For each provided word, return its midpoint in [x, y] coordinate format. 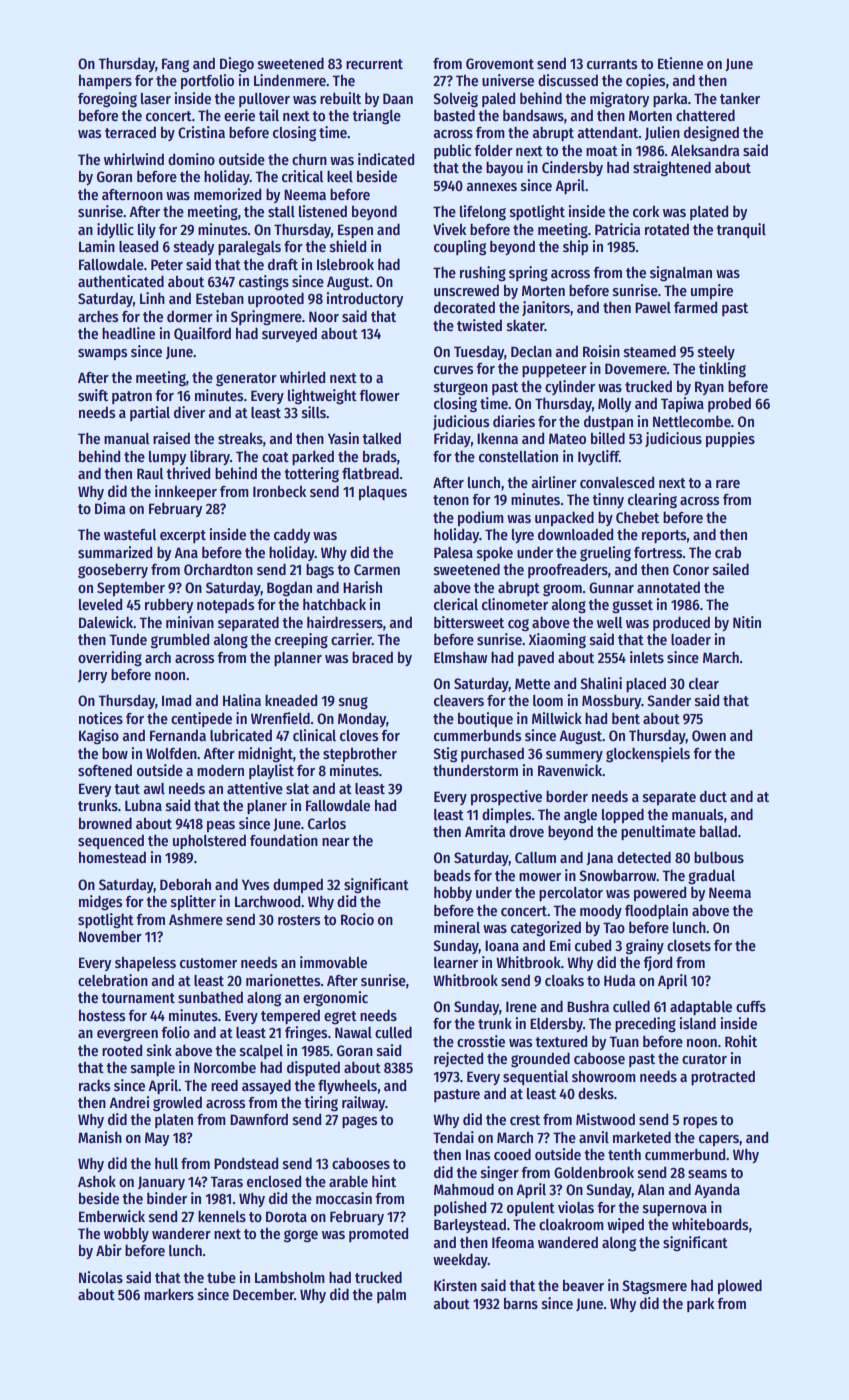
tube [221, 1277]
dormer [190, 316]
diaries [514, 421]
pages [359, 1122]
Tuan [624, 1041]
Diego [237, 65]
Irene [521, 1006]
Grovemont [500, 63]
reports [664, 536]
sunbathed [210, 997]
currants [612, 64]
